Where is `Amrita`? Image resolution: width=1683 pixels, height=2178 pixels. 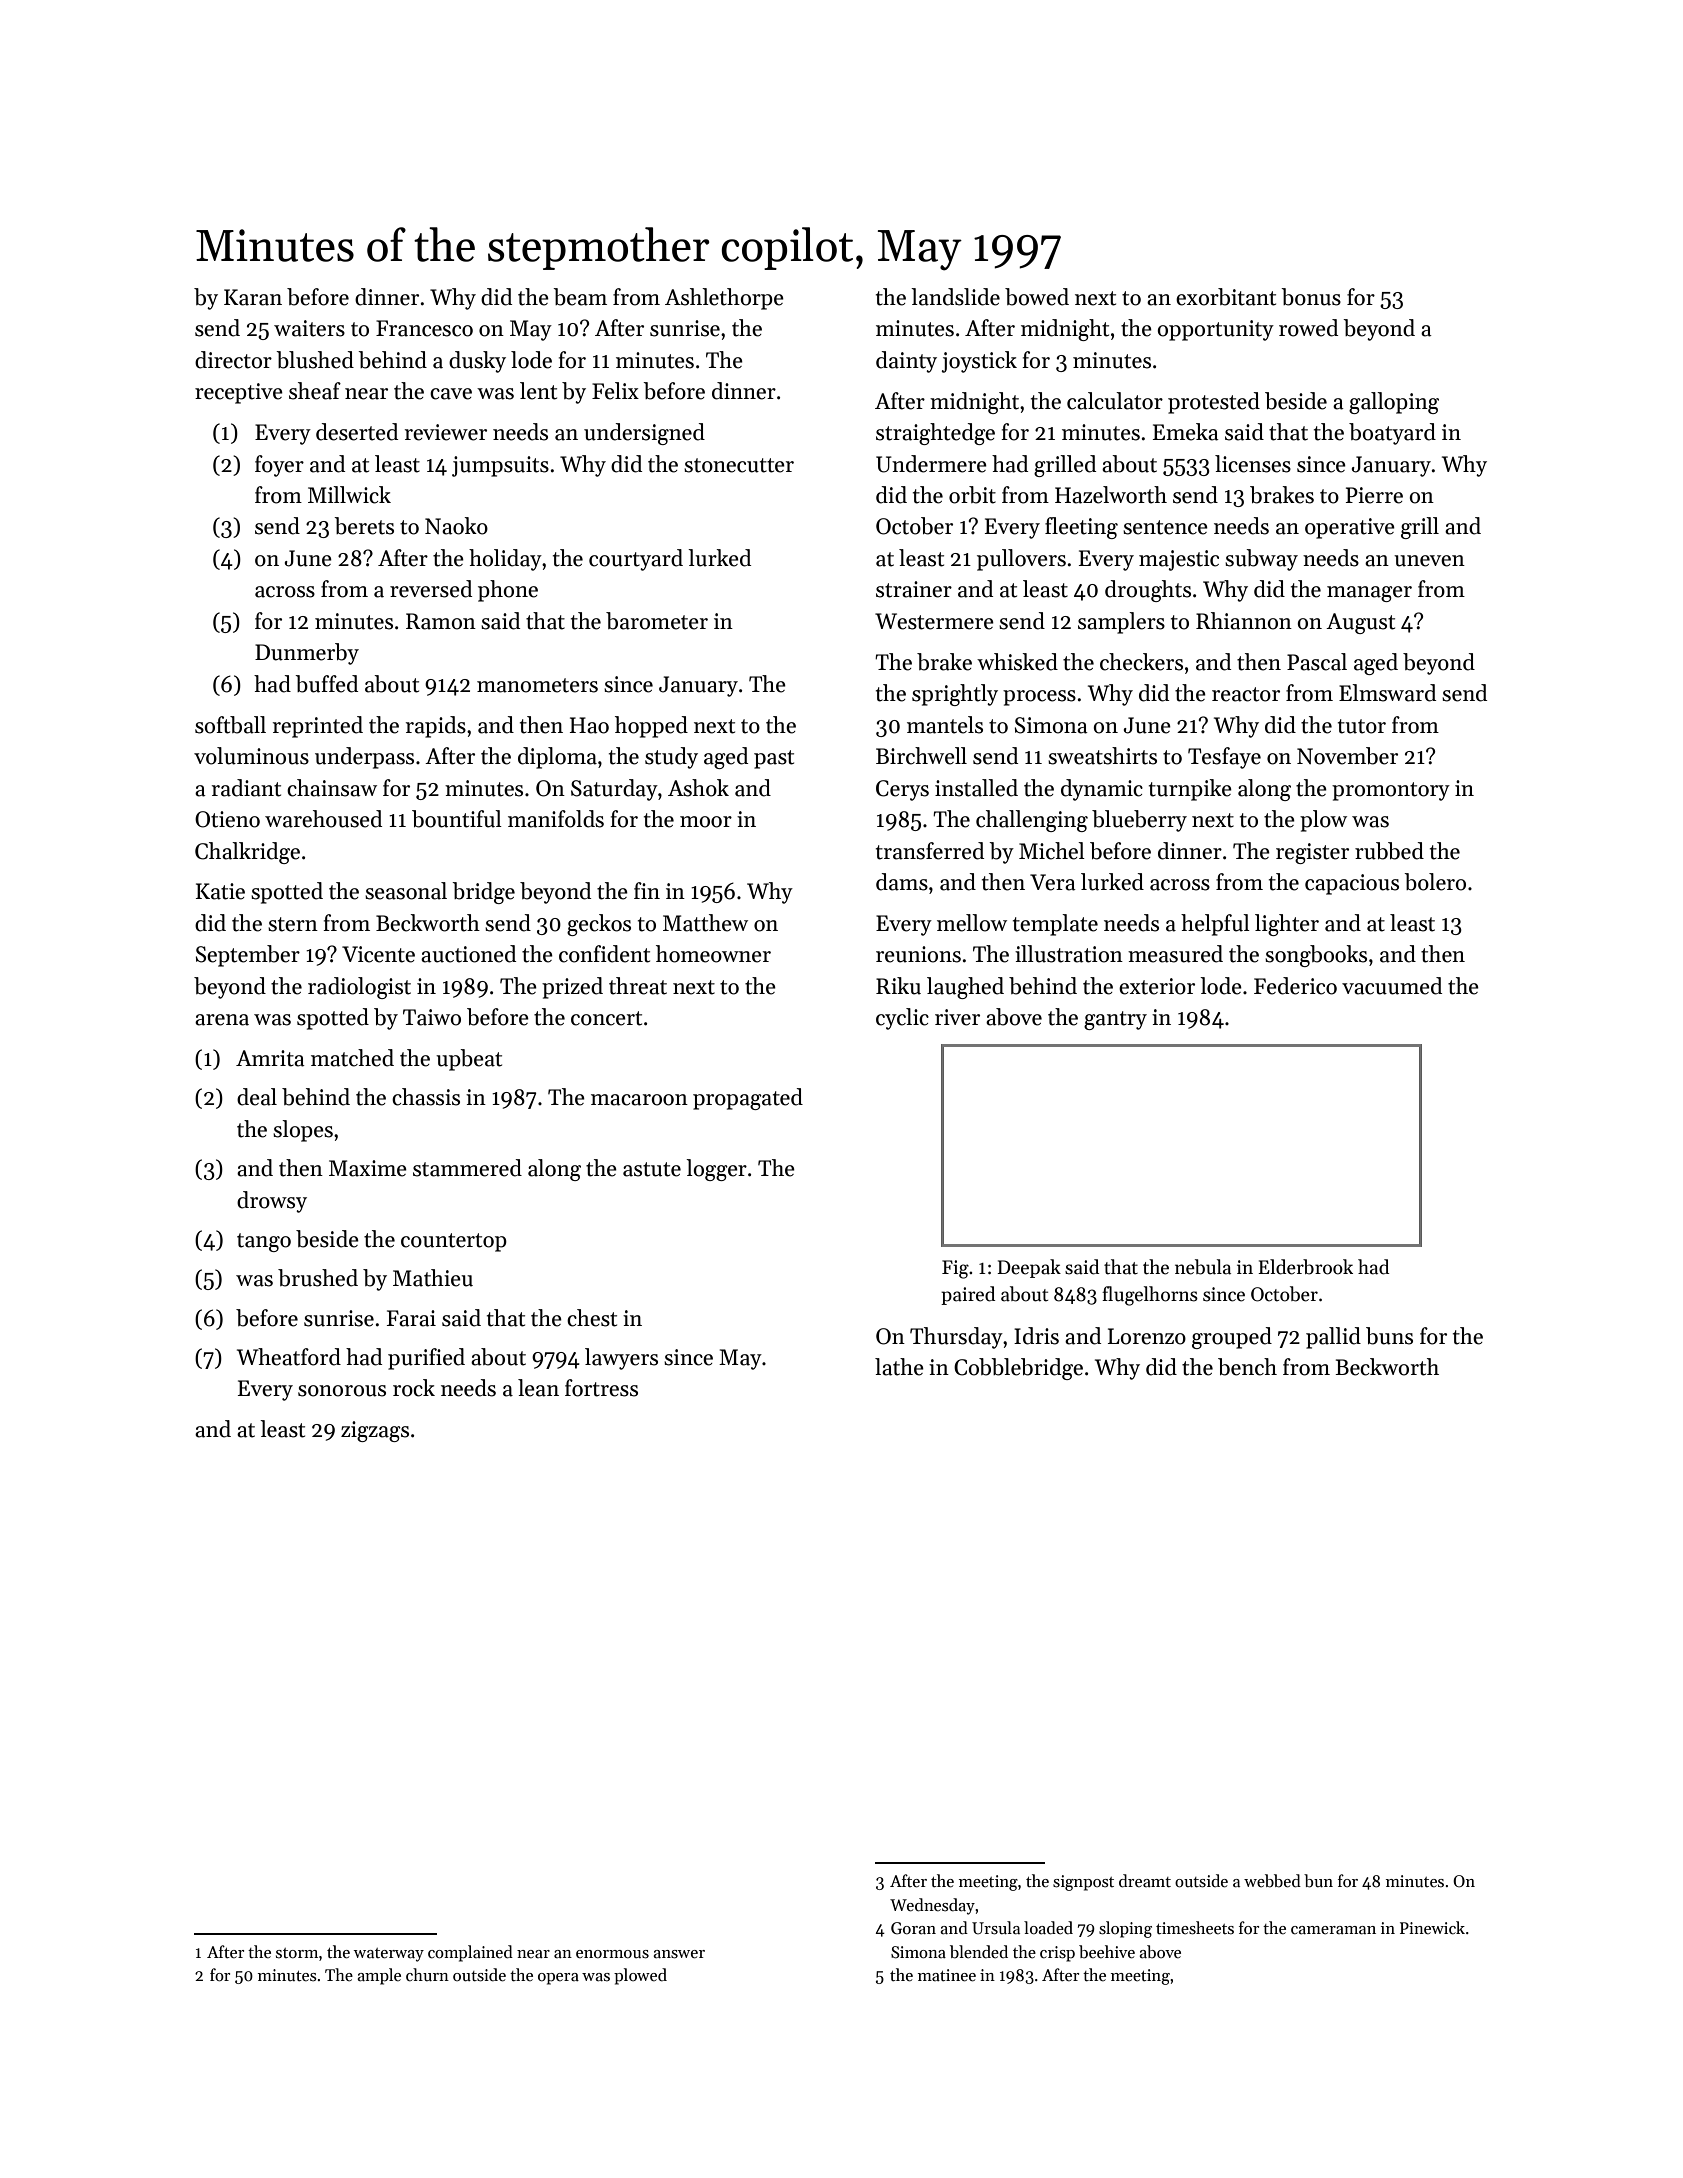
Amrita is located at coordinates (270, 1058).
